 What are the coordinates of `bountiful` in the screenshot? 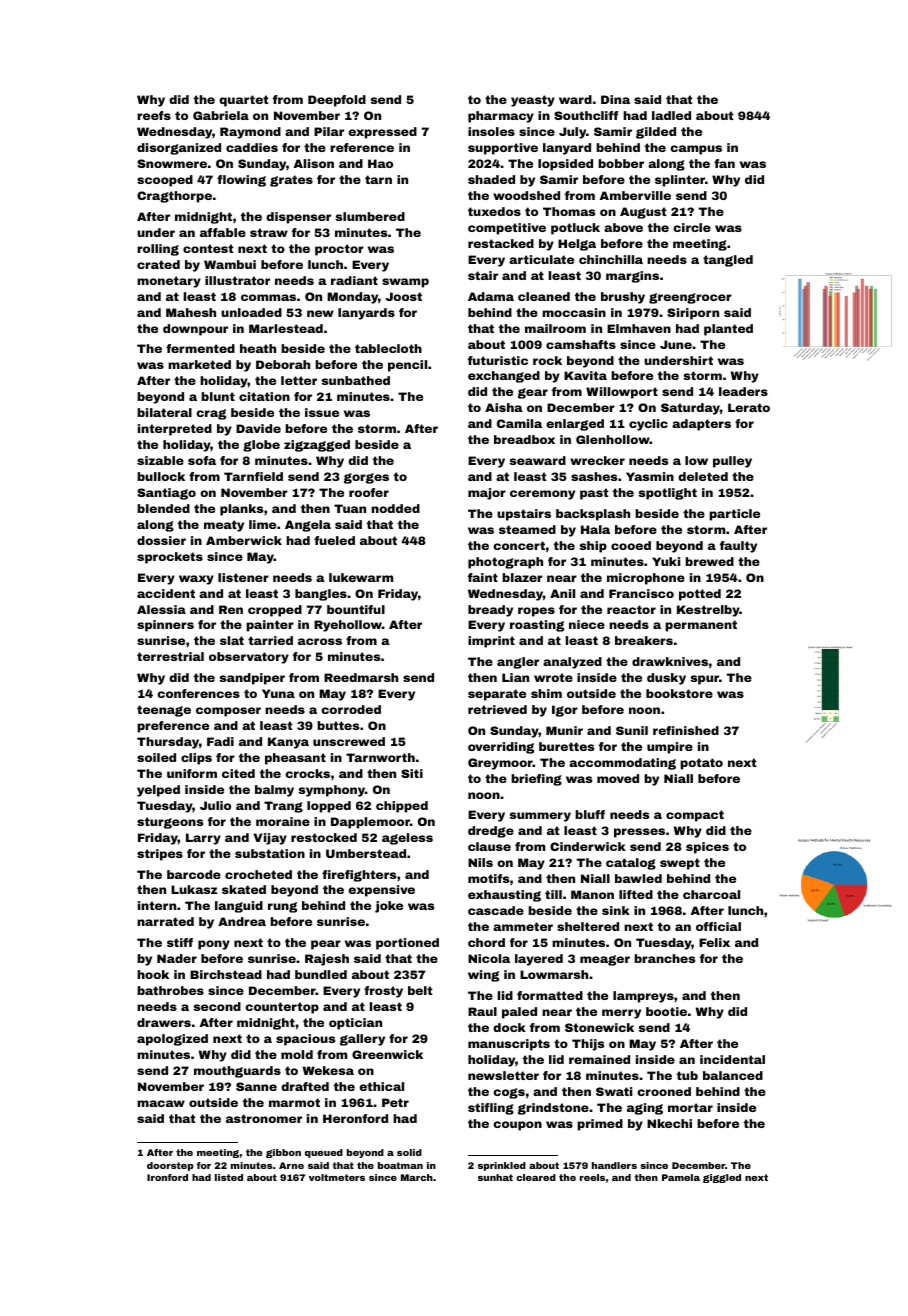 It's located at (356, 609).
